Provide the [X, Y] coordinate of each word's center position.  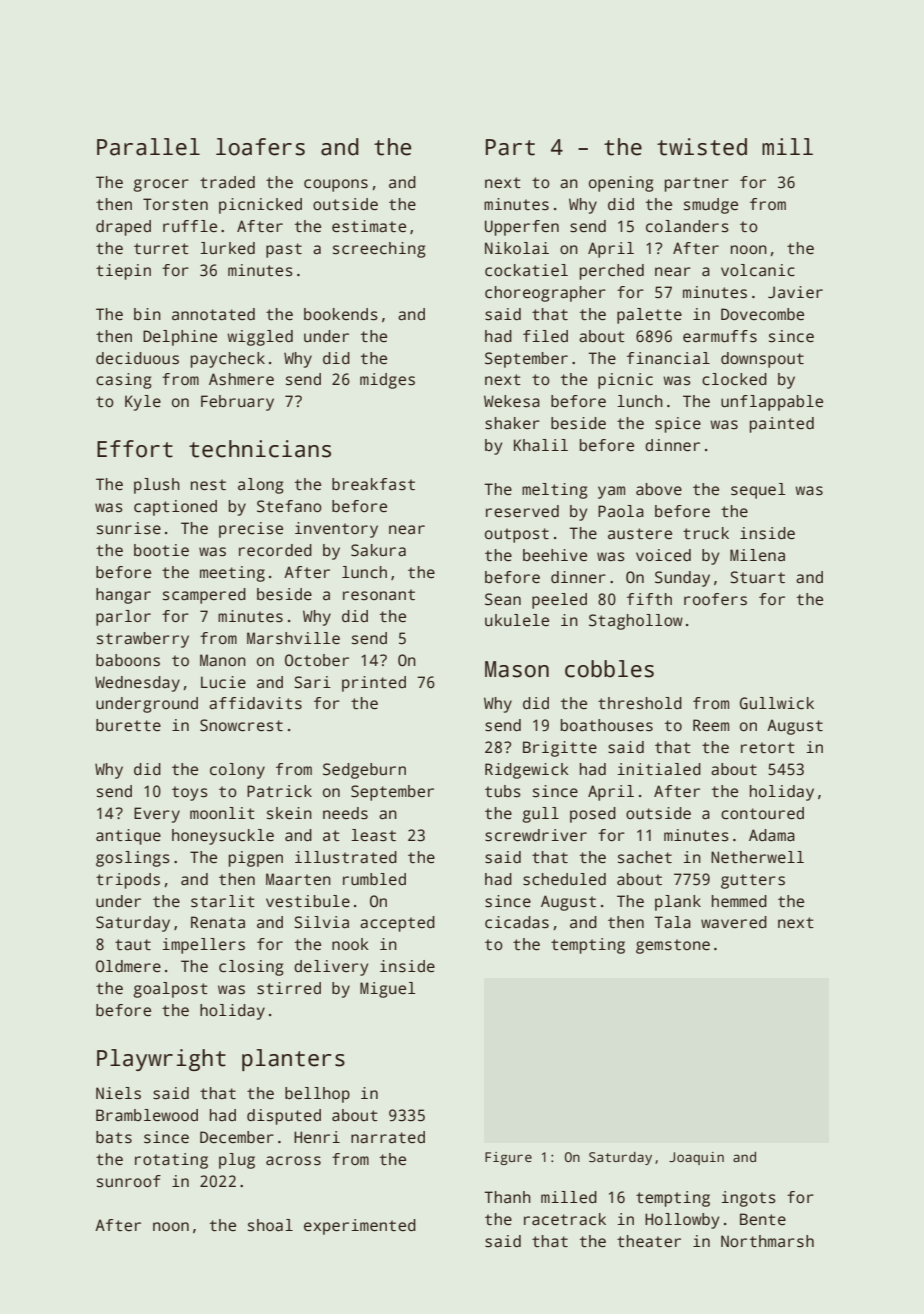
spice [678, 425]
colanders [687, 226]
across [293, 1161]
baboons [128, 660]
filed [545, 336]
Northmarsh [767, 1241]
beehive [555, 555]
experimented [360, 1227]
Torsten [175, 204]
